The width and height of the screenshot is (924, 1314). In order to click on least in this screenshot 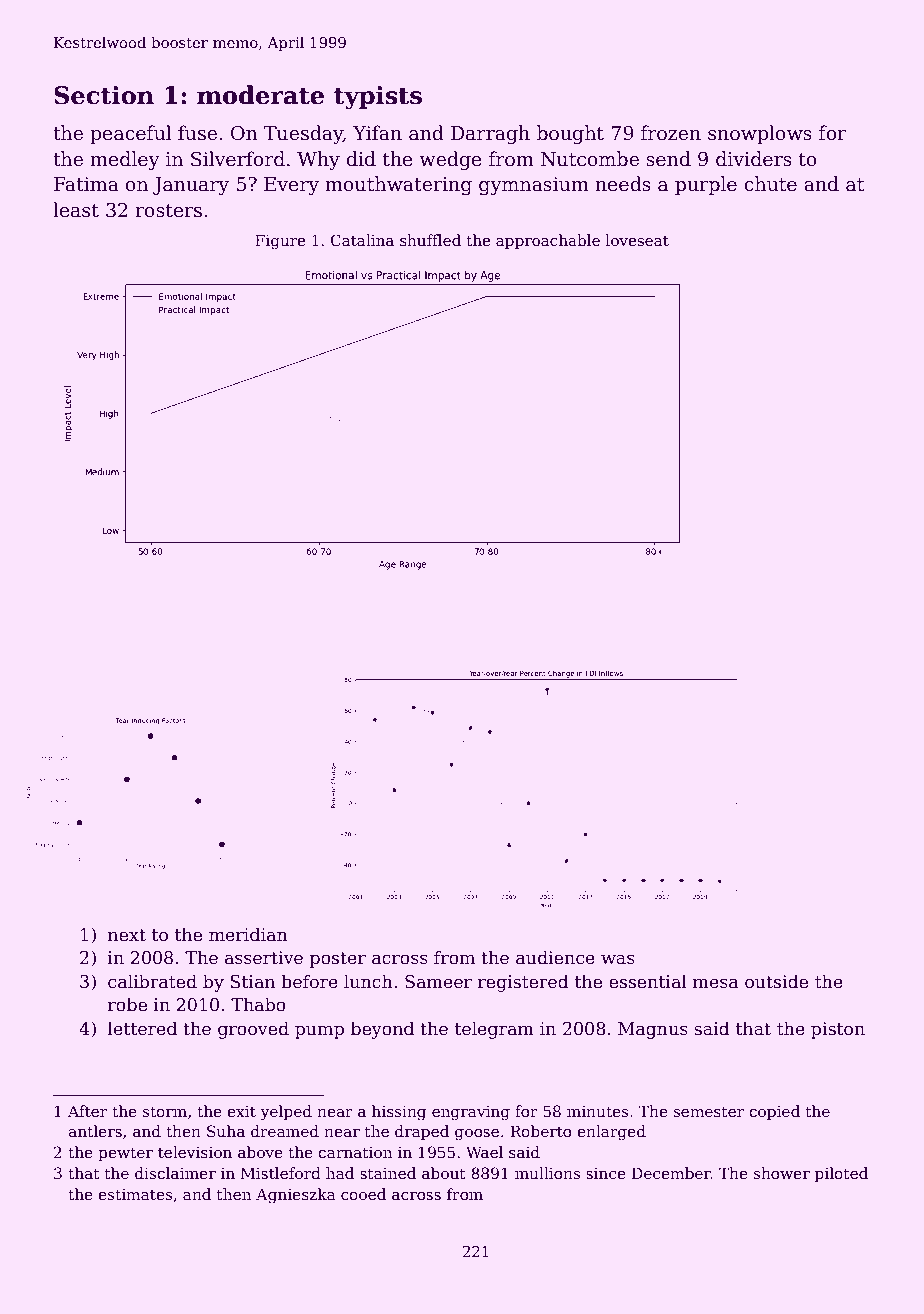, I will do `click(76, 210)`.
